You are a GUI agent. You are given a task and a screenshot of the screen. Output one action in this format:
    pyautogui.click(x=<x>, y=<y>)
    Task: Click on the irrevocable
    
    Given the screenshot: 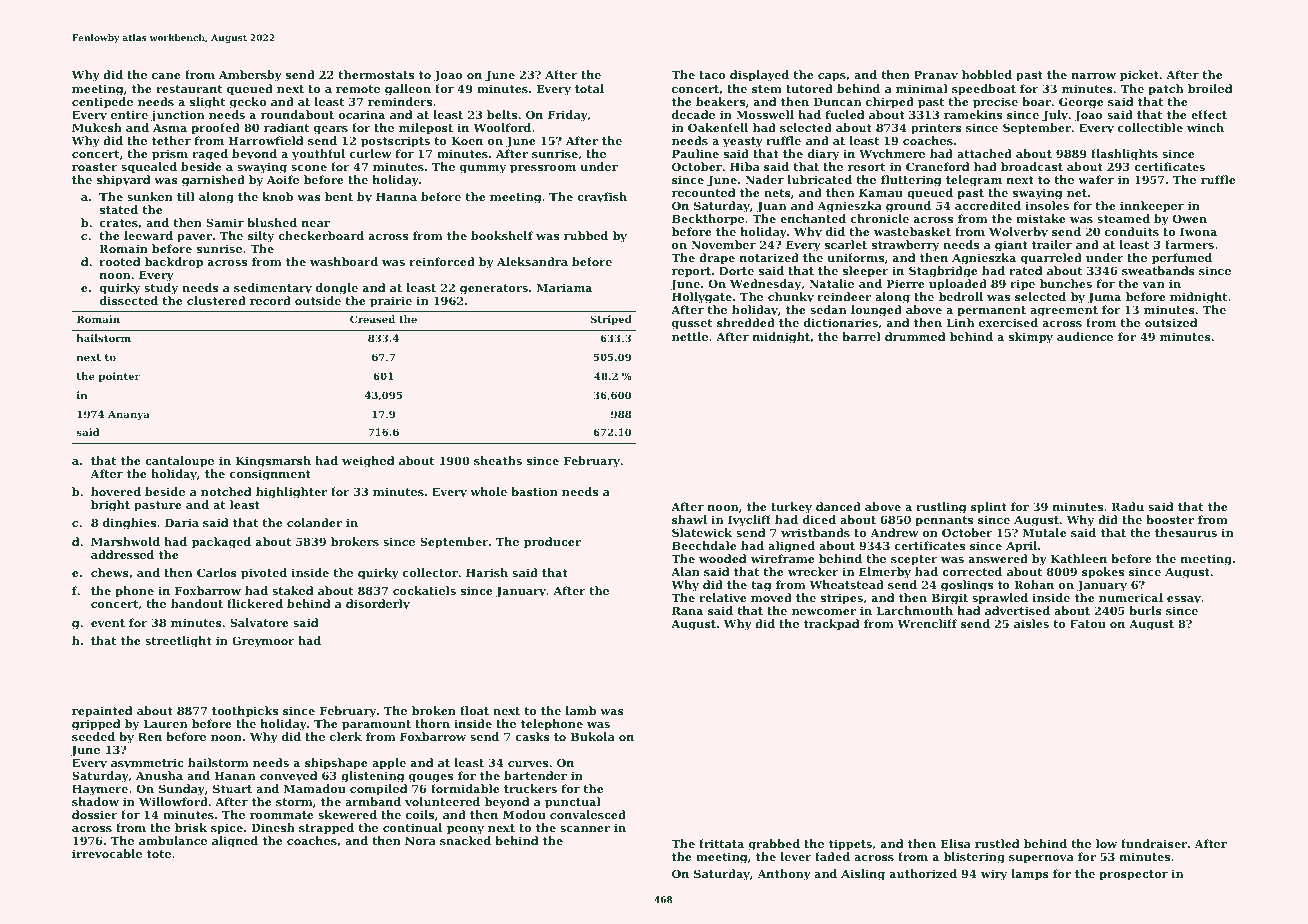 What is the action you would take?
    pyautogui.click(x=107, y=853)
